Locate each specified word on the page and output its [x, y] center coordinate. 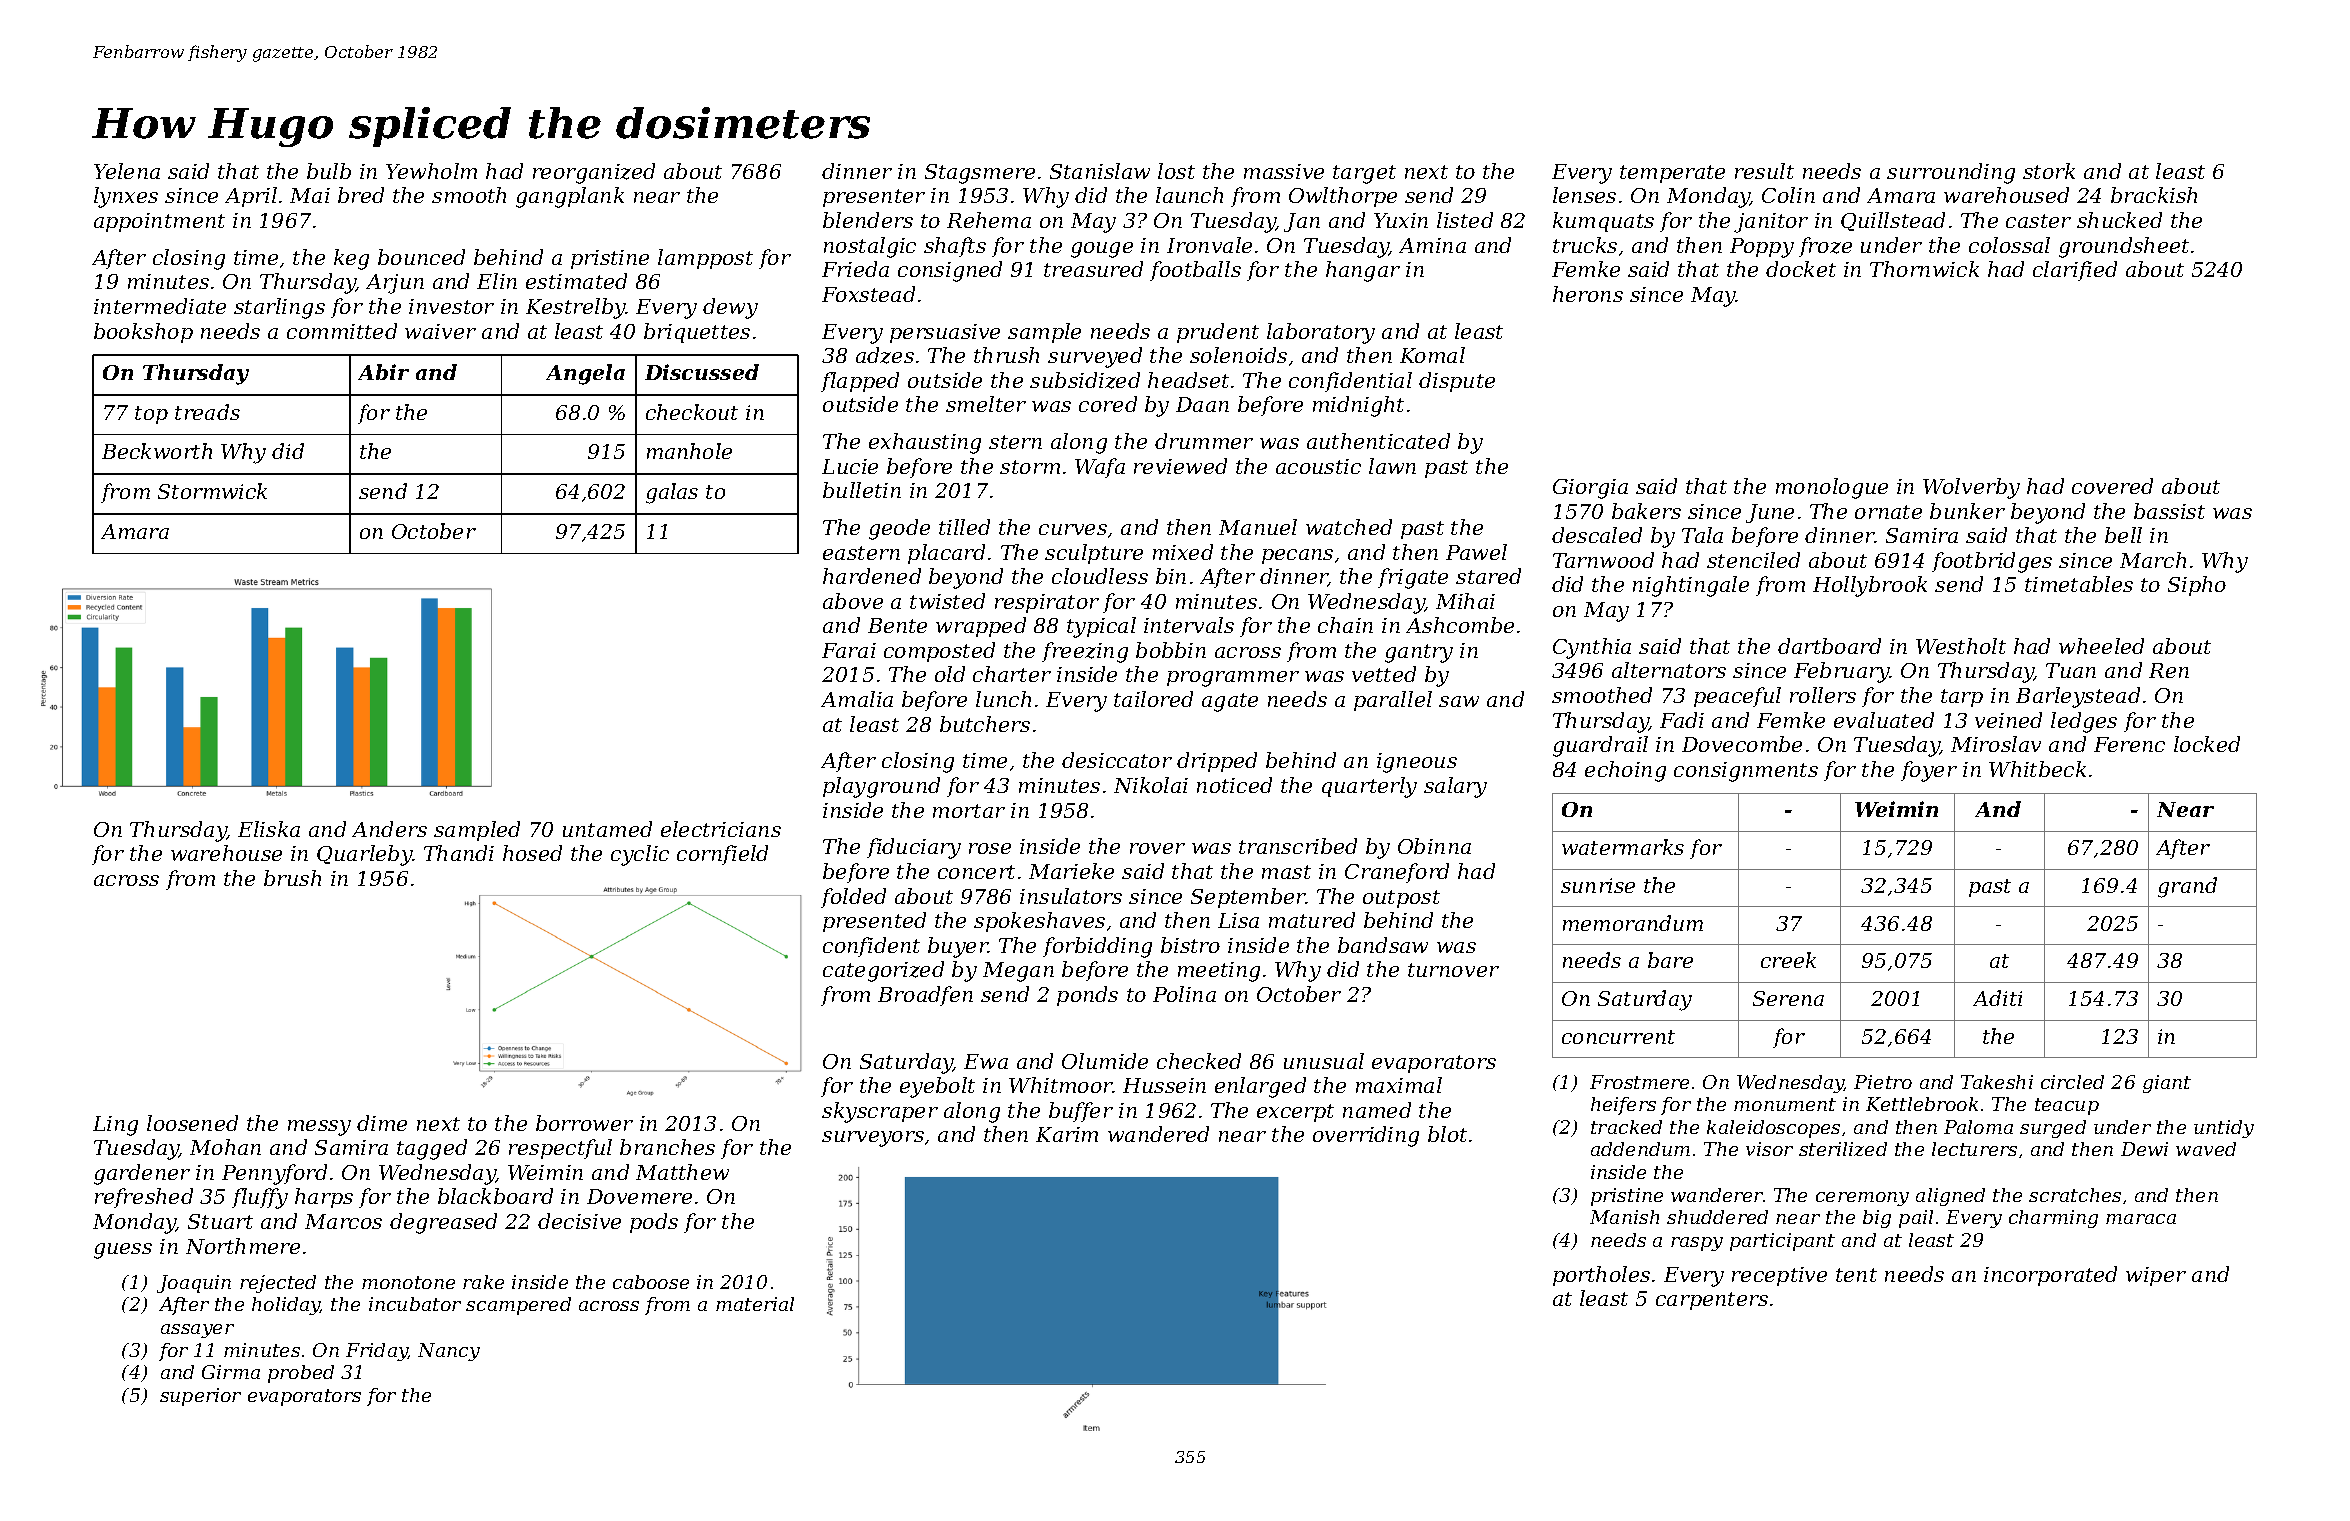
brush [292, 878]
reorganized [594, 173]
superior [200, 1397]
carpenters [1712, 1301]
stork [2049, 171]
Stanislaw [1100, 171]
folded [853, 898]
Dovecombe [1742, 744]
